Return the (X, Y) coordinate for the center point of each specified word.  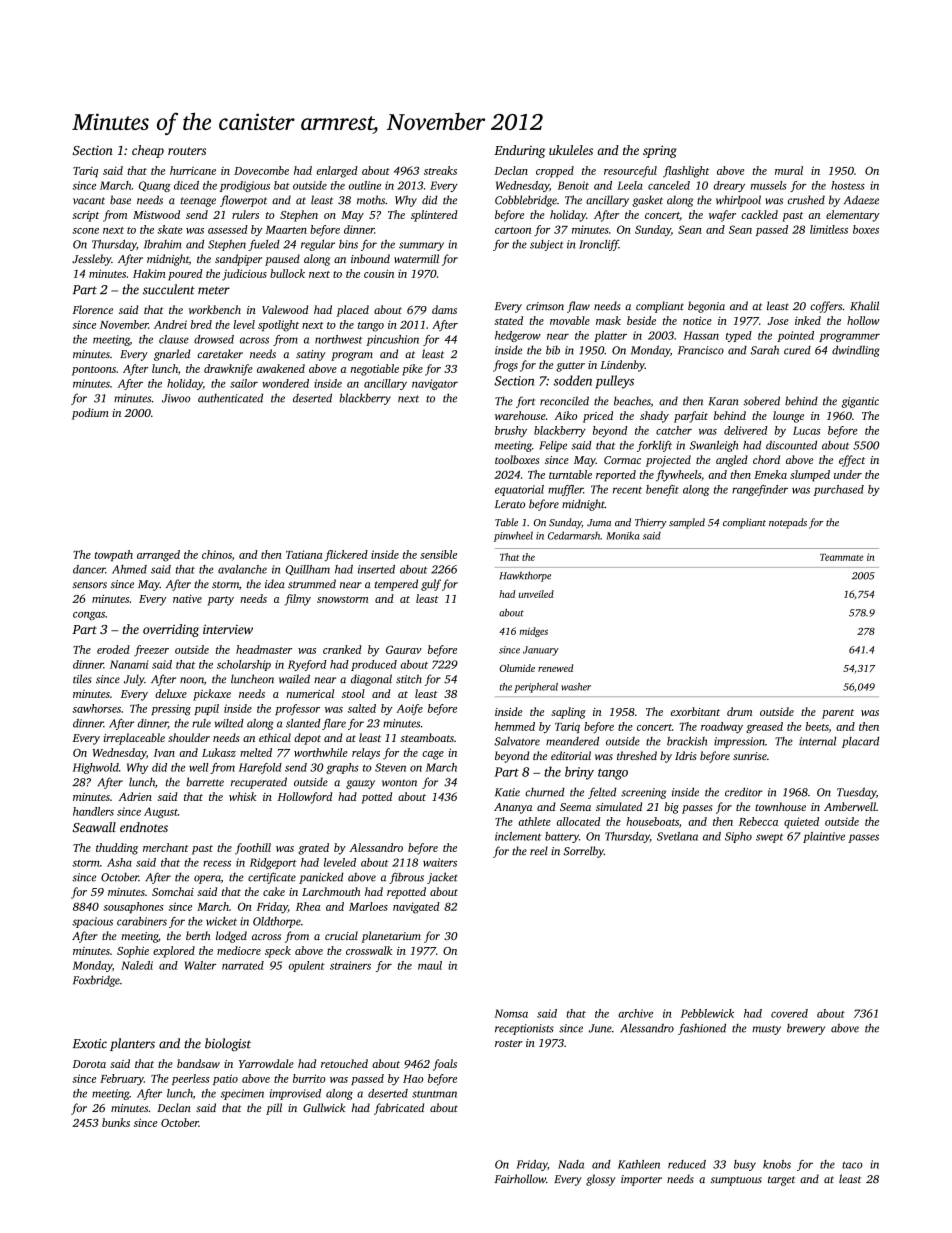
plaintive (824, 837)
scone (85, 231)
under (848, 474)
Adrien (135, 796)
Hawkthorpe (525, 576)
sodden (572, 380)
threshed (637, 755)
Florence (92, 309)
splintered (434, 216)
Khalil (864, 305)
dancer (89, 569)
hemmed (515, 726)
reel (539, 850)
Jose (778, 321)
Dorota (89, 1064)
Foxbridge (96, 981)
